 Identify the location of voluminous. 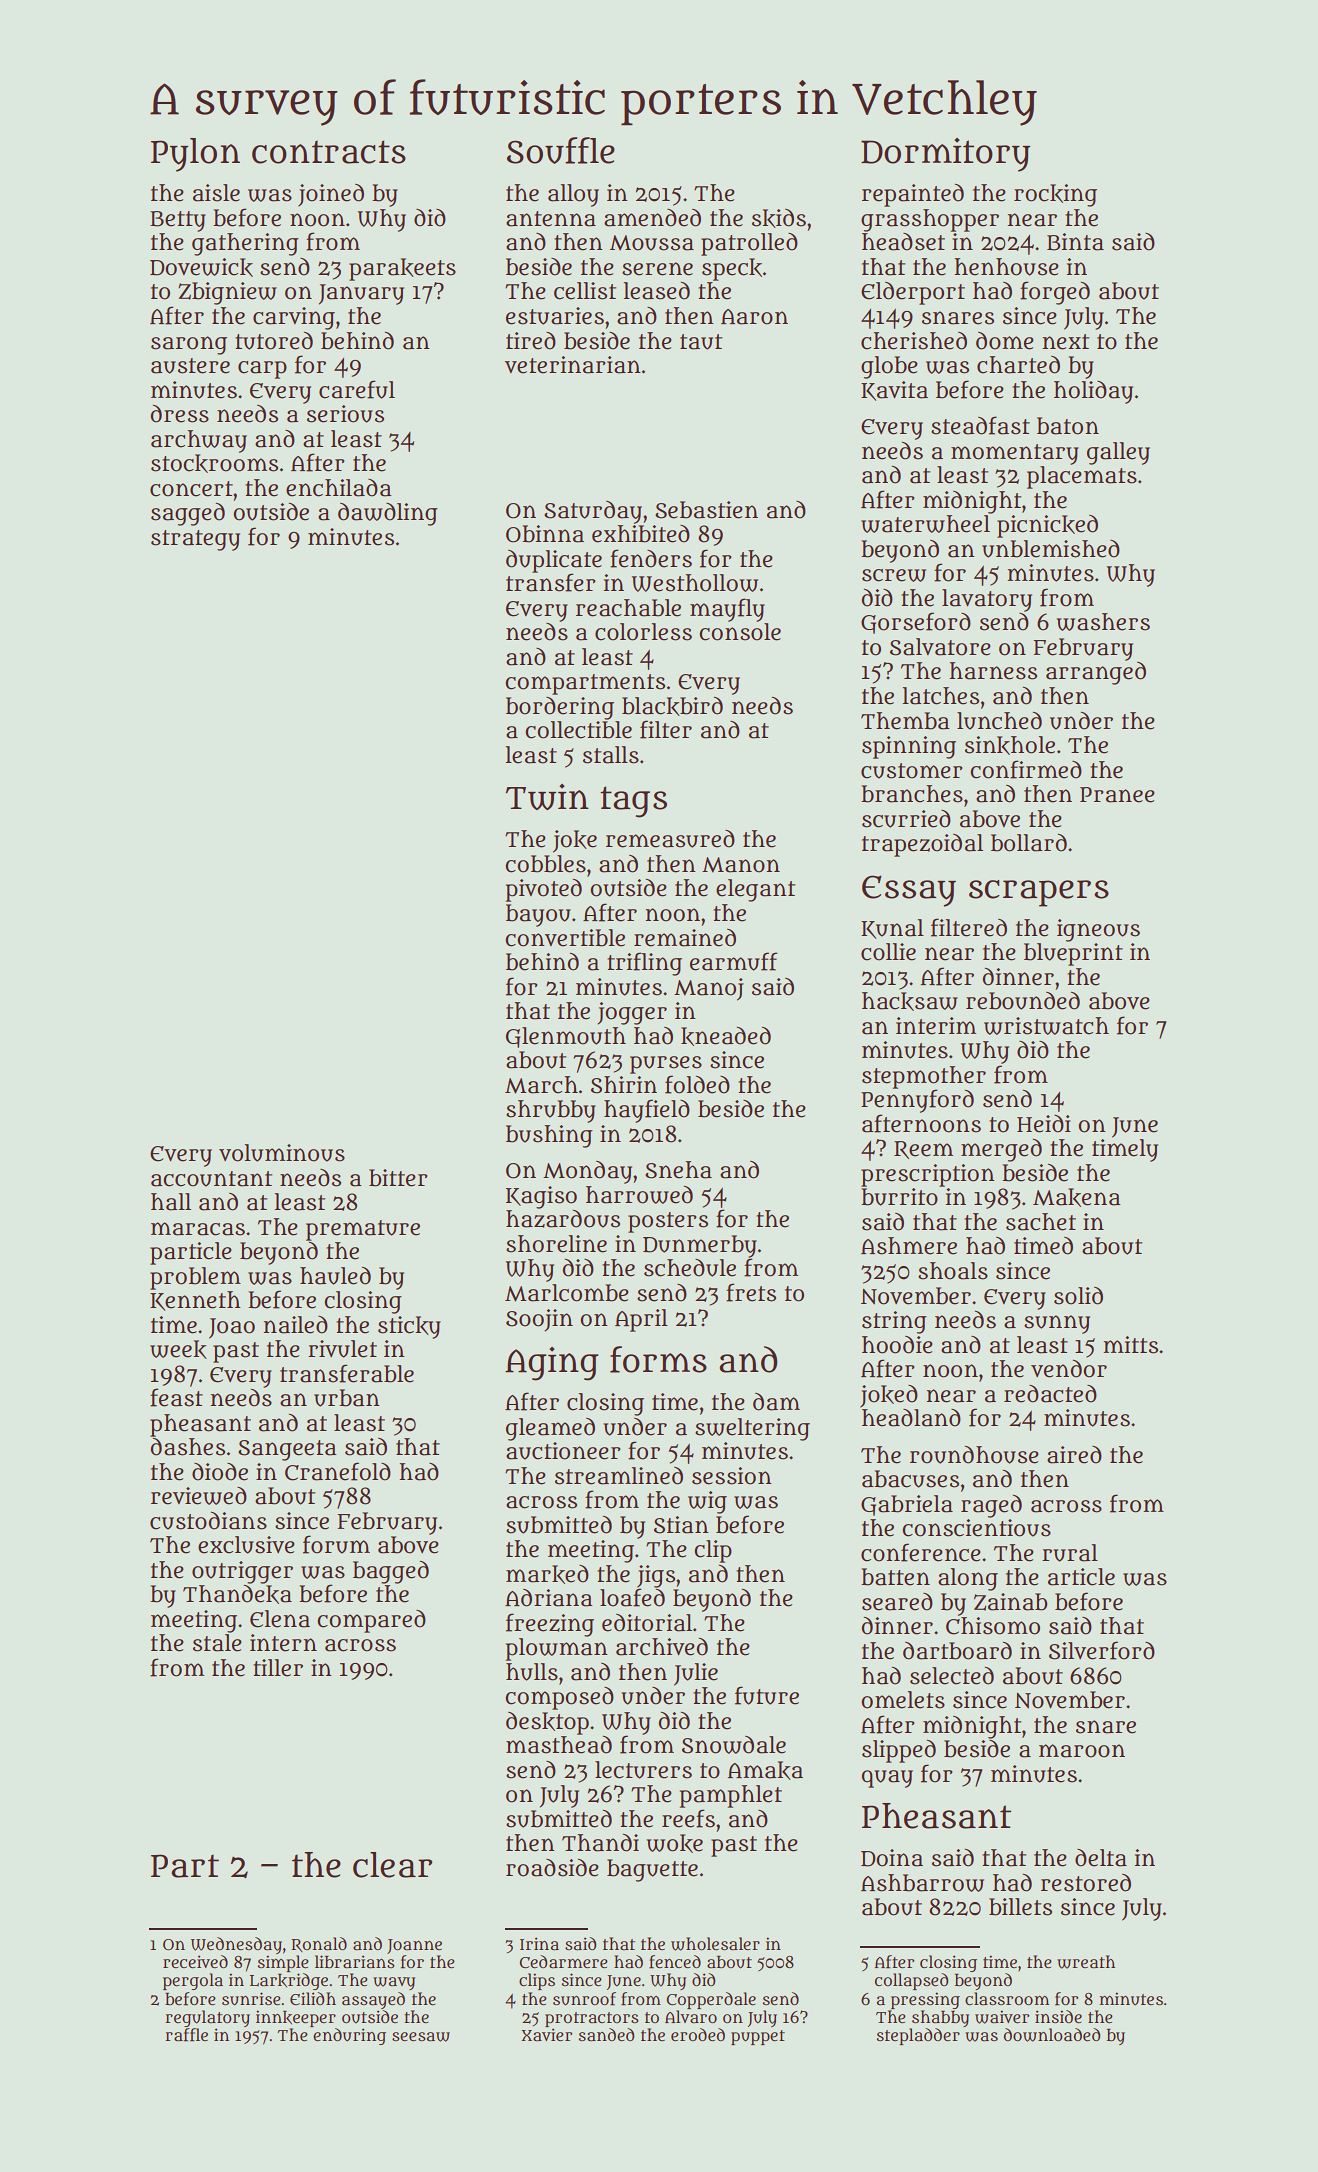
(282, 1153).
